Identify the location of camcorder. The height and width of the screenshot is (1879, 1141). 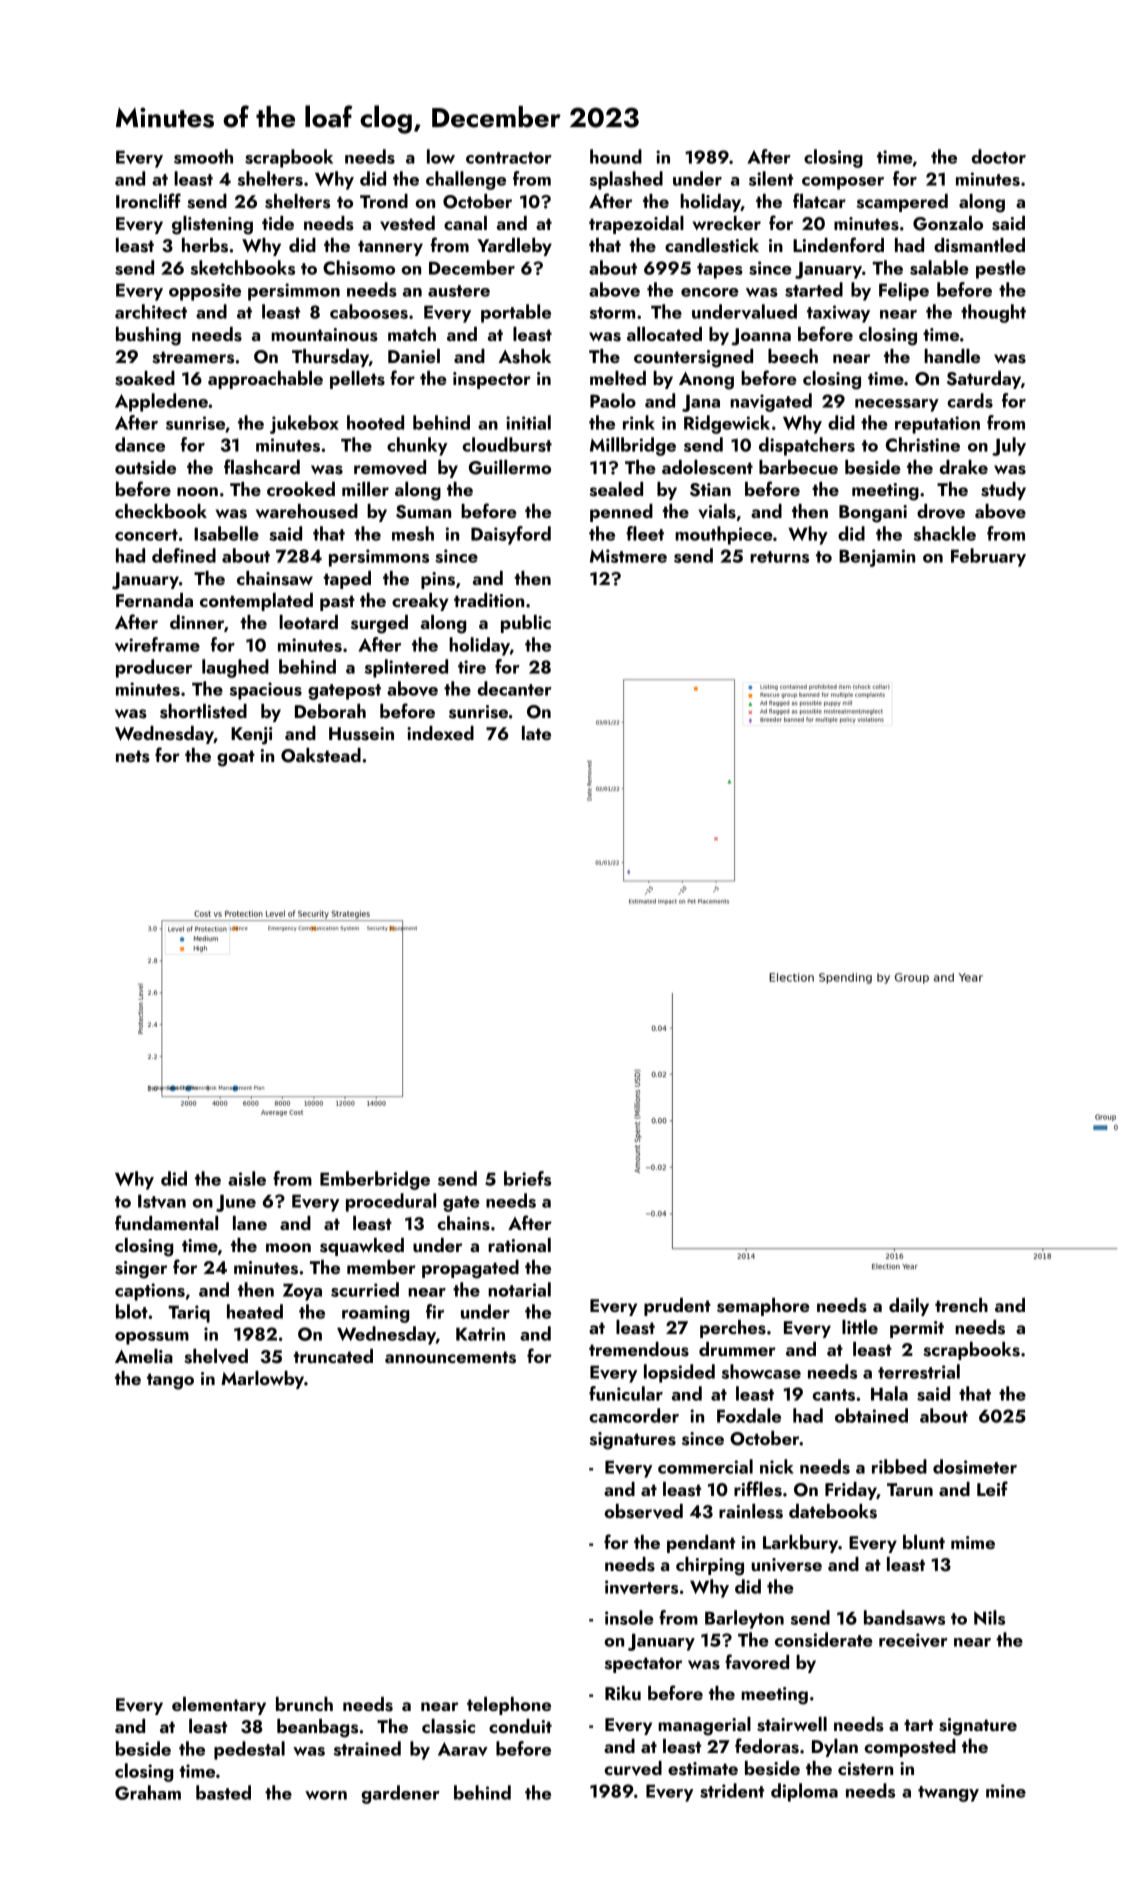
(634, 1415).
